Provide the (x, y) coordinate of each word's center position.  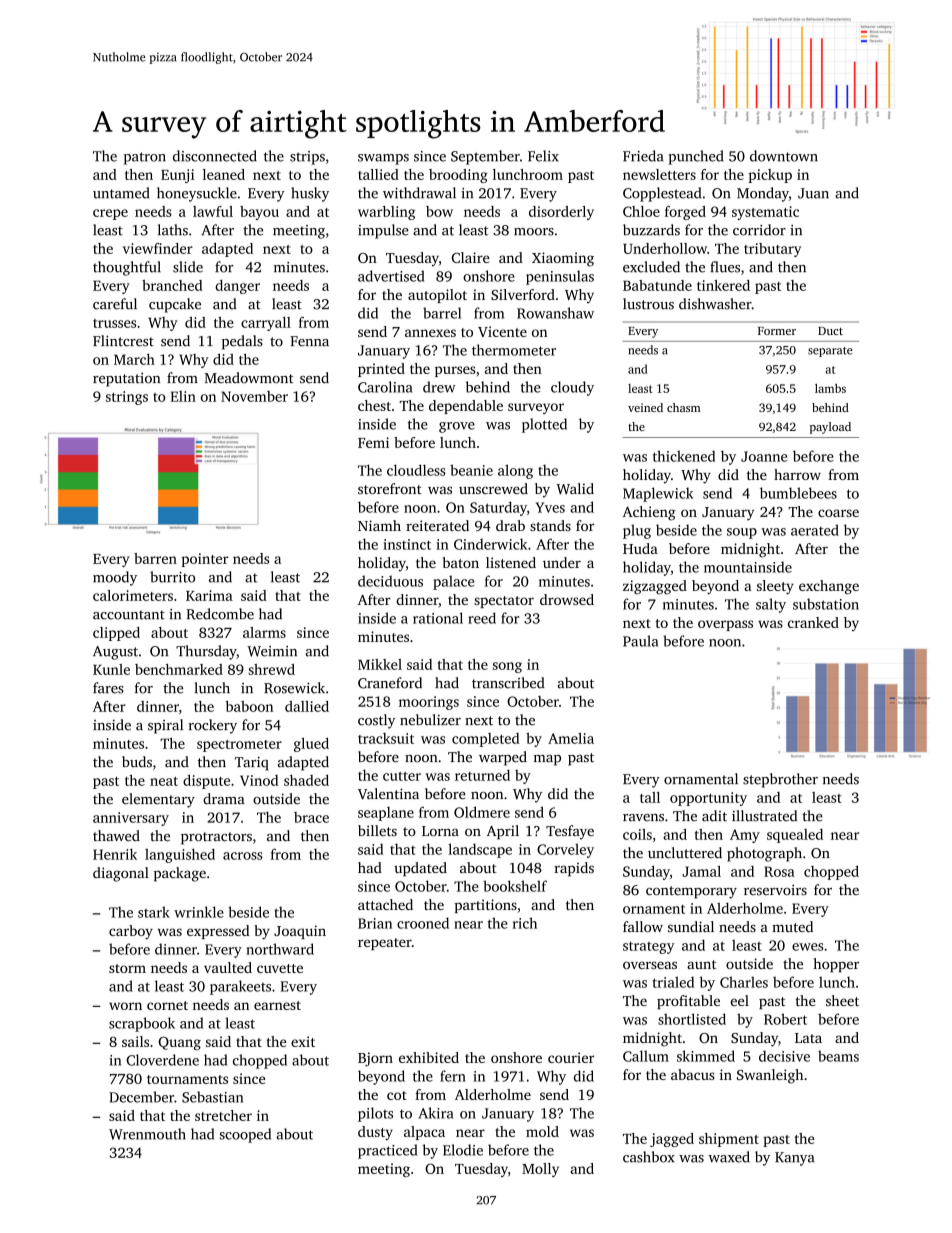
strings (127, 398)
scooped (245, 1135)
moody (115, 578)
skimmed (706, 1056)
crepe (110, 214)
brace (311, 817)
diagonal (121, 874)
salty (771, 605)
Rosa (779, 871)
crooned (423, 923)
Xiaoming (563, 259)
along (515, 471)
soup (742, 533)
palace (453, 582)
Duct (830, 331)
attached (385, 904)
